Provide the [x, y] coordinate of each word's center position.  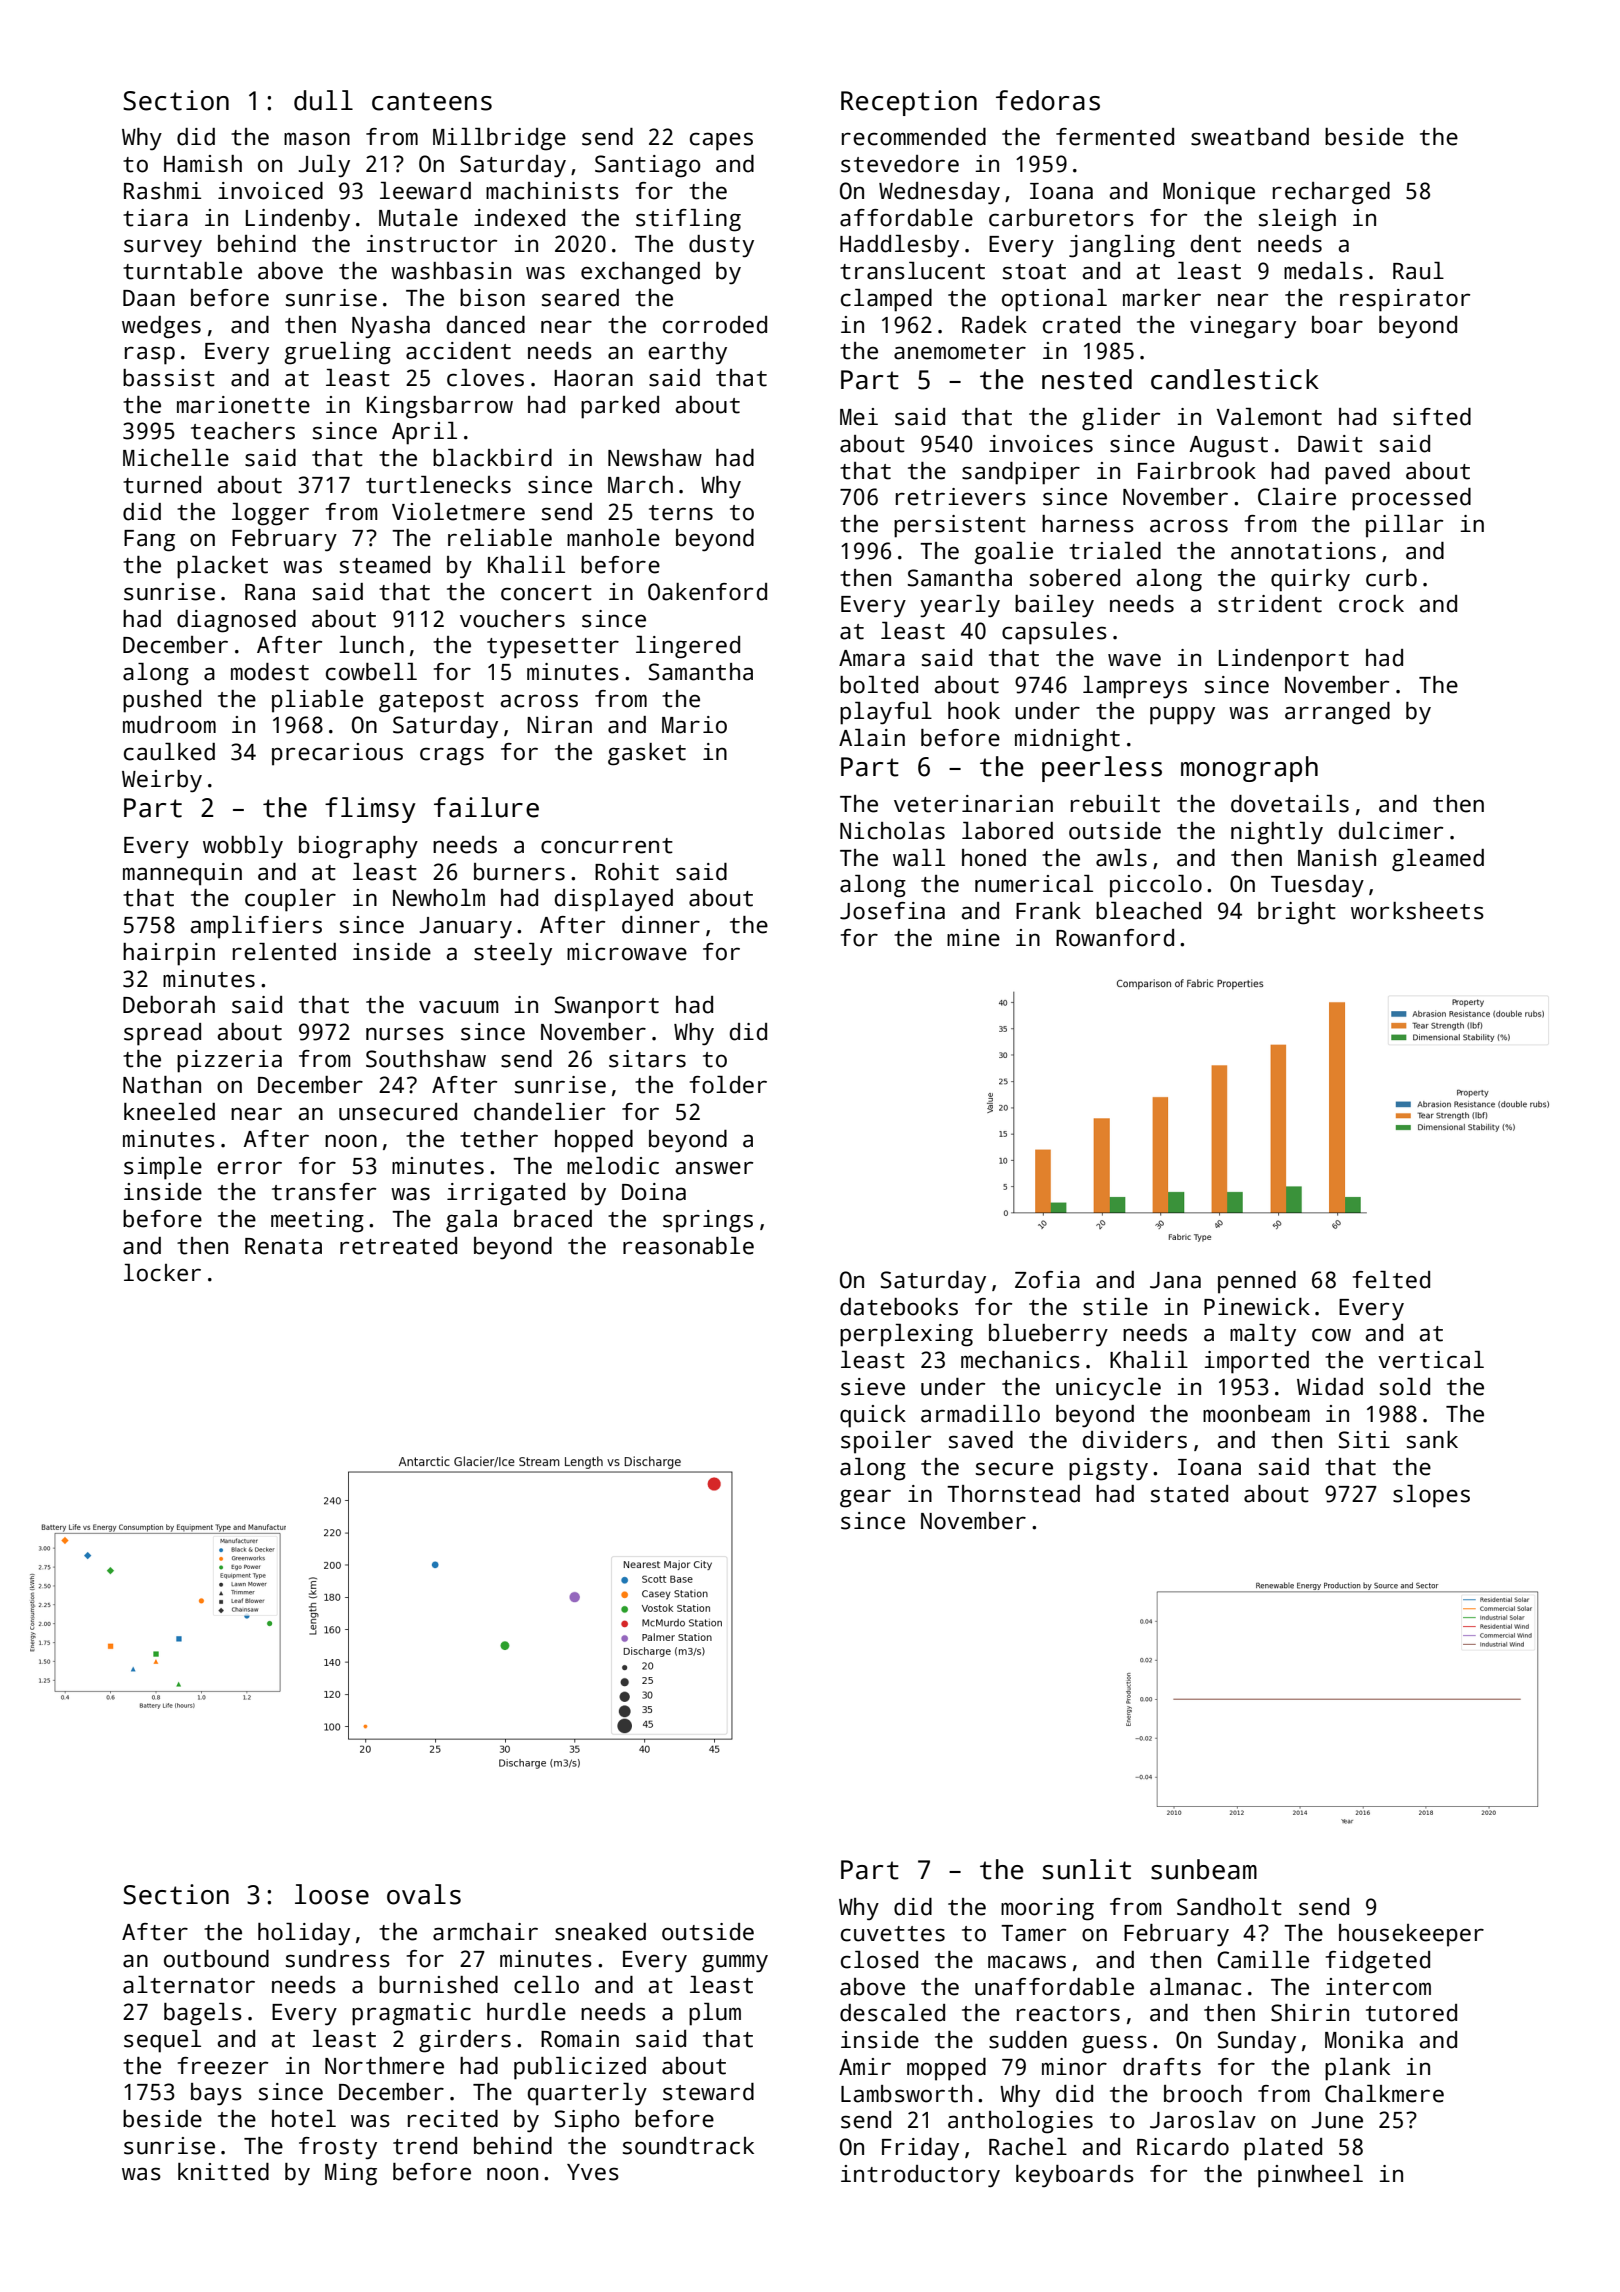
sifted [1432, 417]
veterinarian [973, 804]
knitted [223, 2172]
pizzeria [229, 1061]
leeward [425, 191]
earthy [687, 353]
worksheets [1417, 911]
